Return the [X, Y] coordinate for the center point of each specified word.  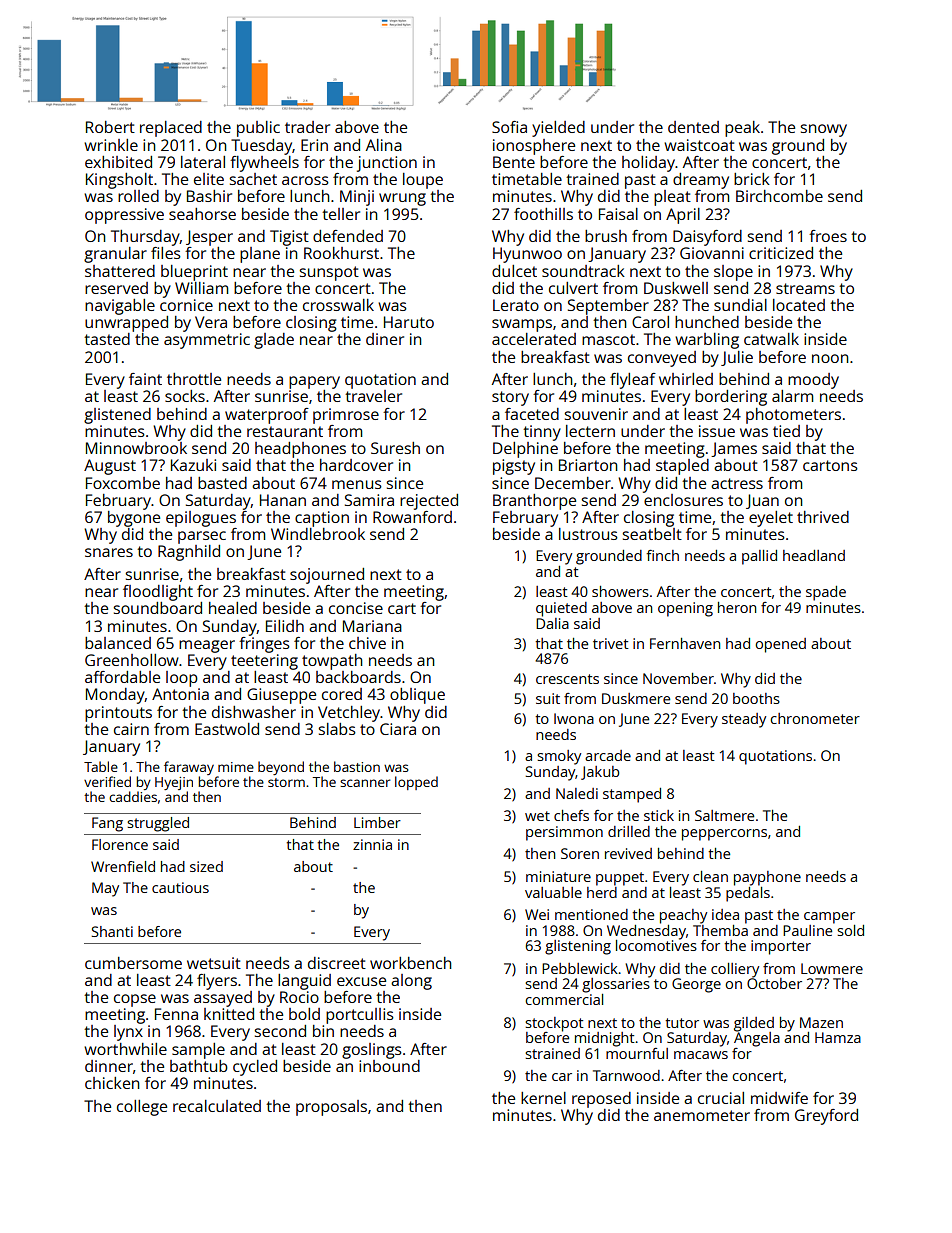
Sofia [509, 127]
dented [693, 127]
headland [814, 555]
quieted [561, 609]
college [142, 1108]
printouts [118, 714]
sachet [253, 179]
